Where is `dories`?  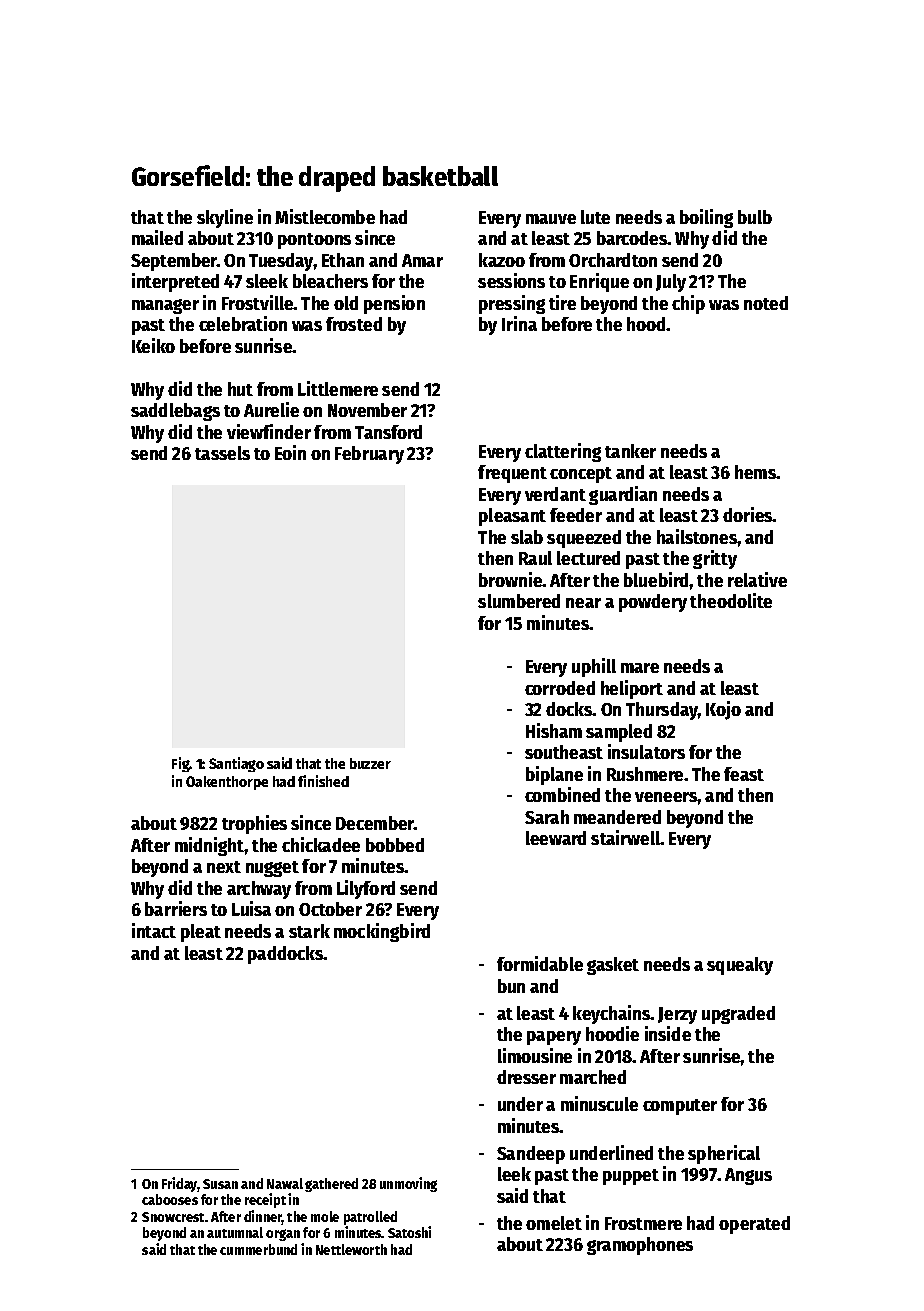
dories is located at coordinates (748, 514).
